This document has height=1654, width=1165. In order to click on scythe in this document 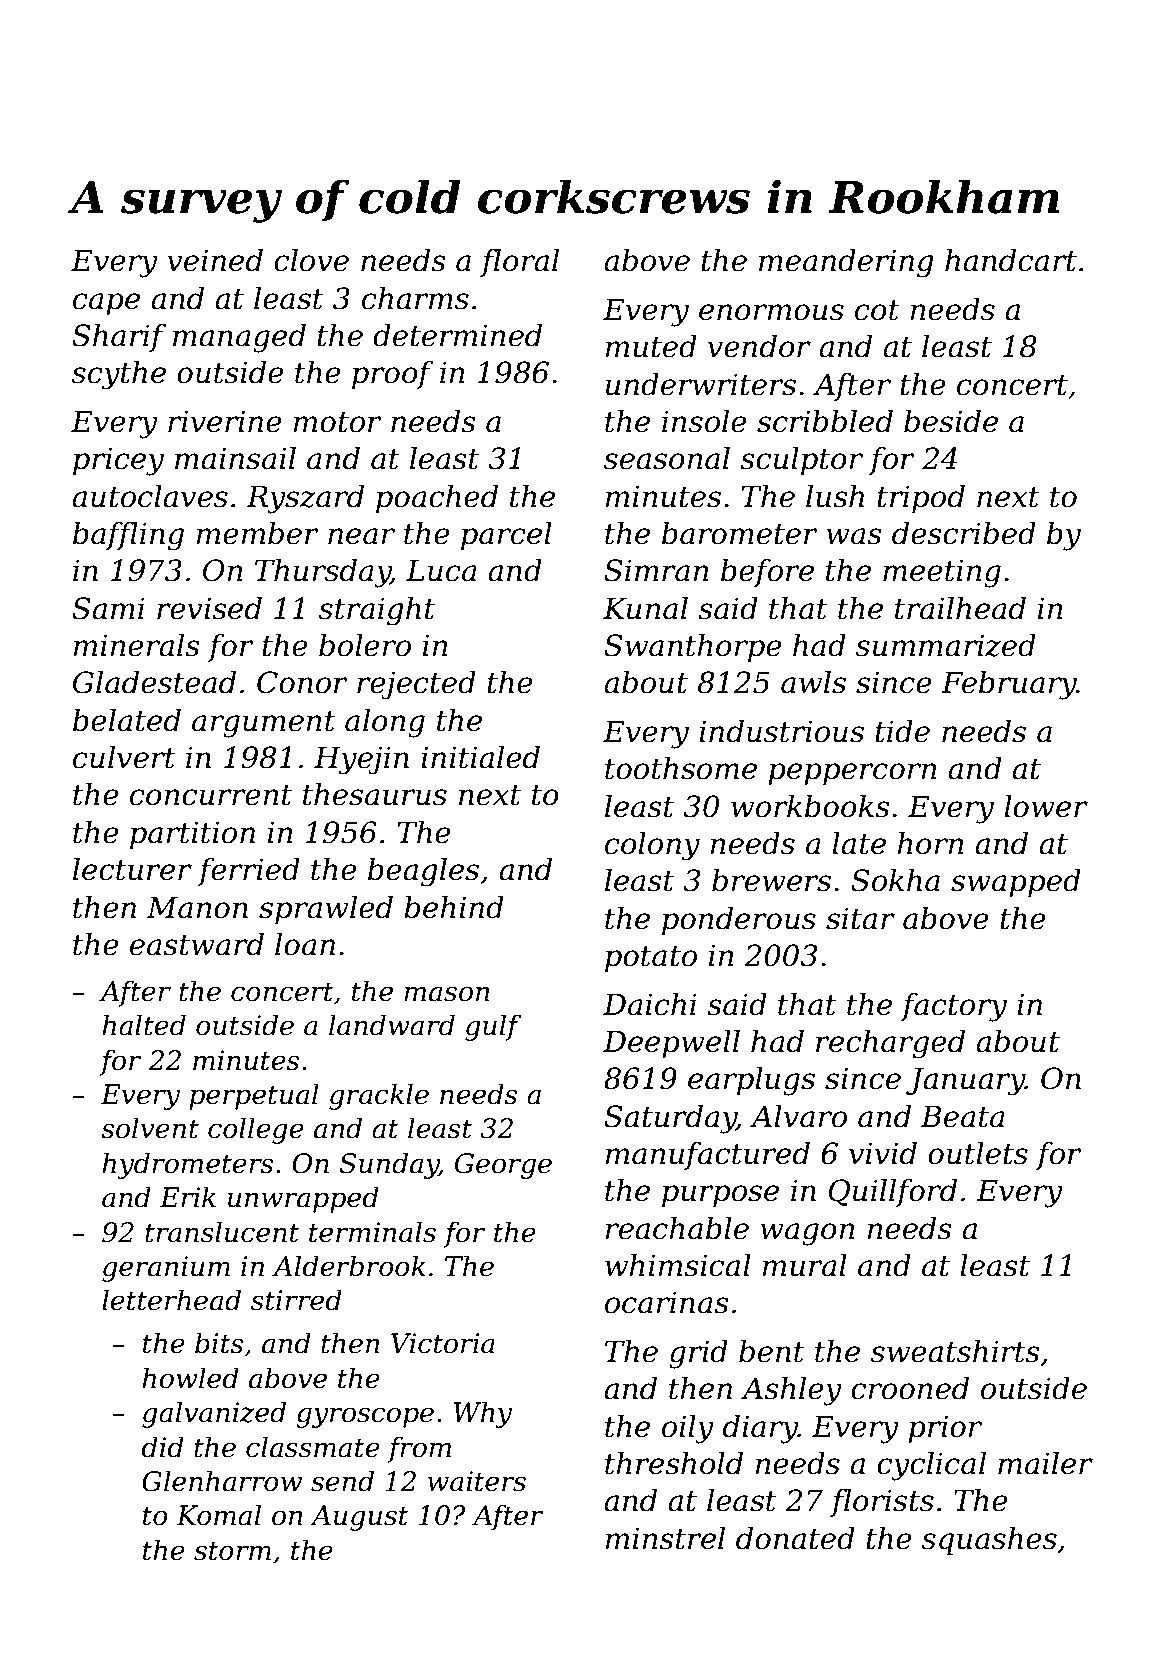, I will do `click(119, 375)`.
